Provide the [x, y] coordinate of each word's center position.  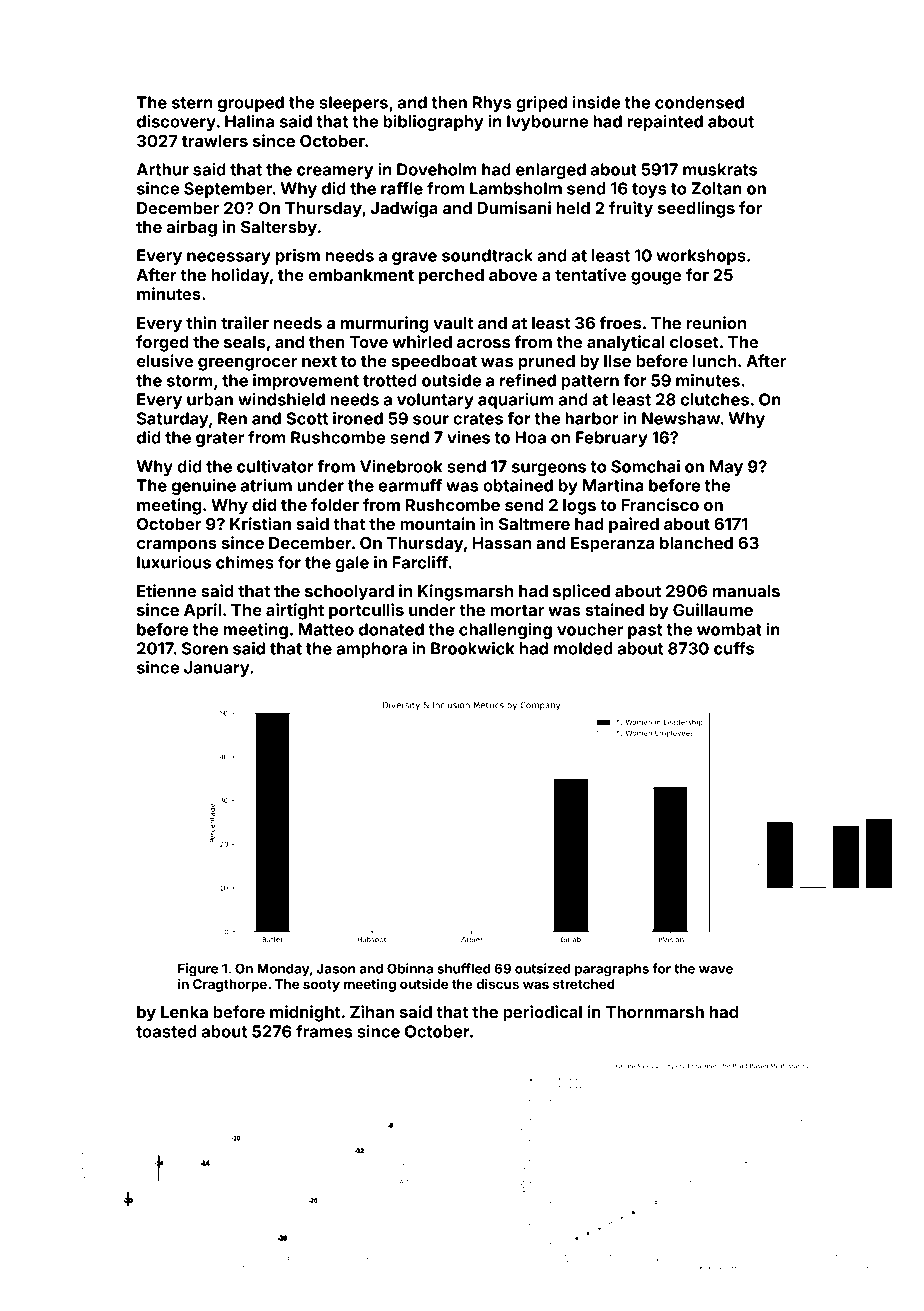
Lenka [184, 1012]
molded [583, 648]
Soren [205, 648]
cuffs [734, 648]
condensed [699, 102]
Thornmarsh [655, 1012]
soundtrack [487, 255]
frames [324, 1031]
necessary [229, 258]
